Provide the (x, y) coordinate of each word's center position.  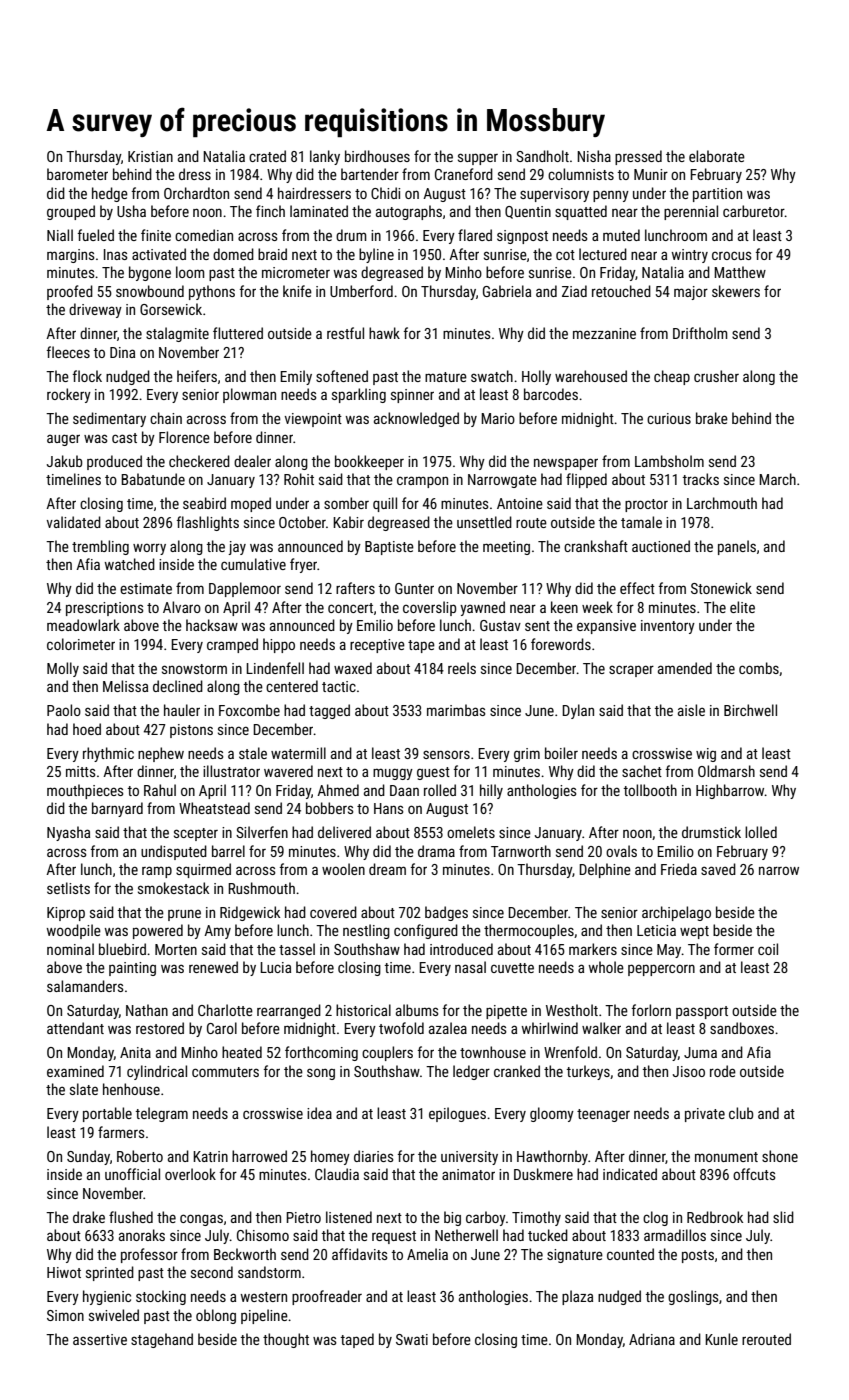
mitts (81, 771)
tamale (641, 522)
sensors (446, 754)
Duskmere (543, 1174)
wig (706, 755)
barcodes (551, 394)
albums (417, 1010)
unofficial (132, 1174)
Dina (122, 352)
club (741, 1113)
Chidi (385, 193)
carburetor (754, 211)
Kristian (150, 156)
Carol (222, 1028)
